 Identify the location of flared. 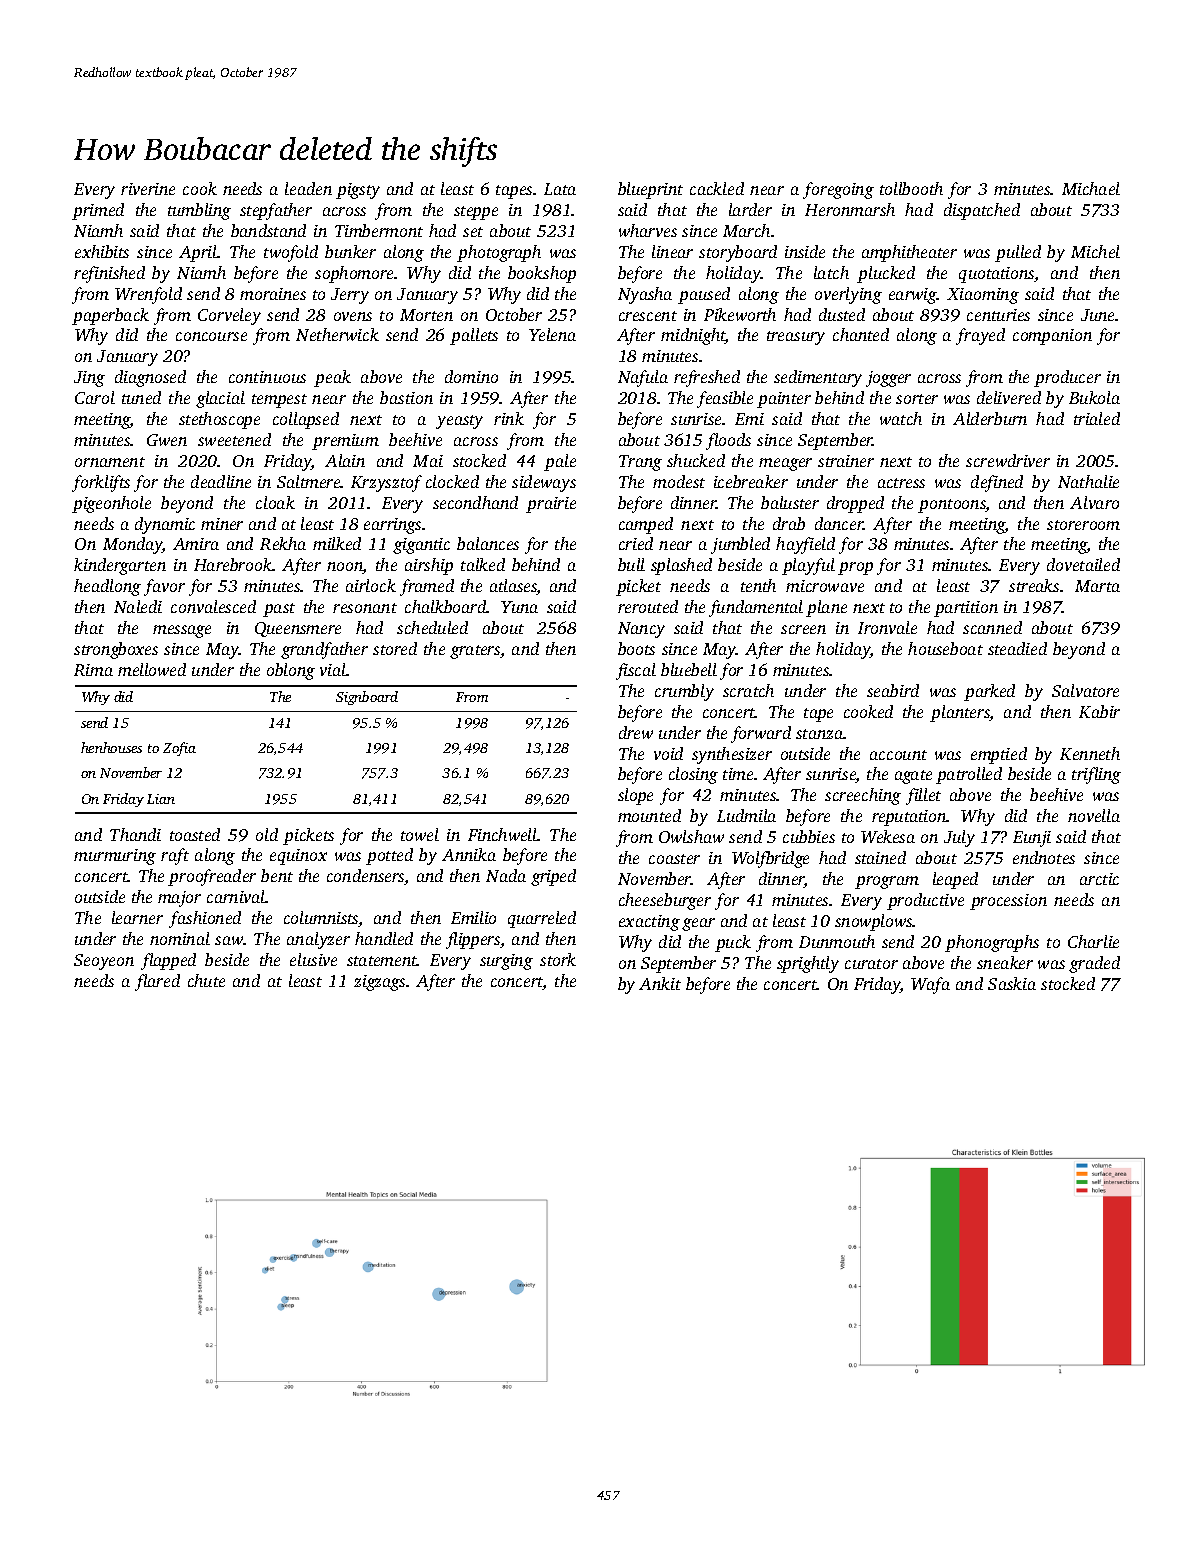
(157, 982).
